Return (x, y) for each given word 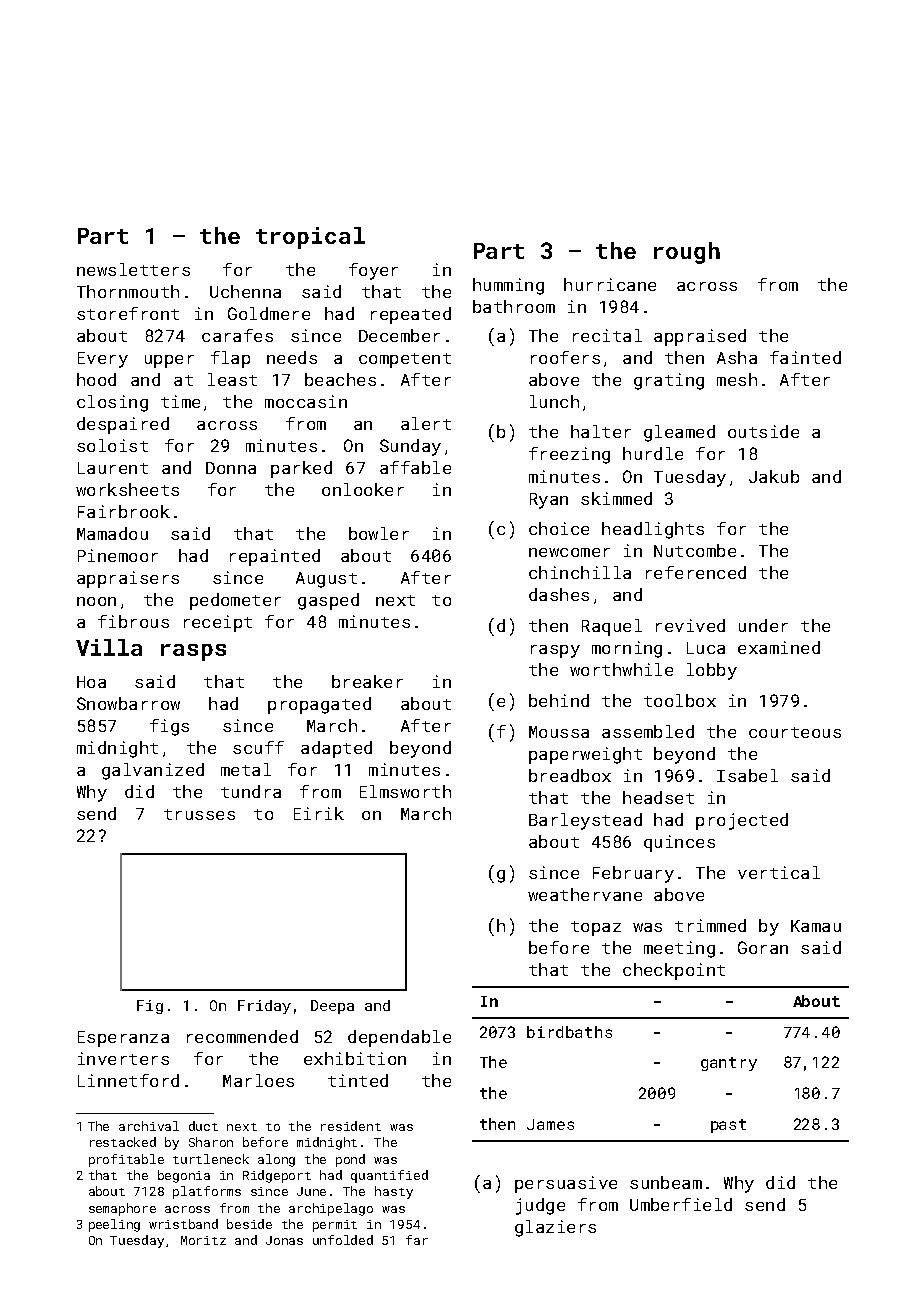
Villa (109, 647)
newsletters (133, 269)
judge (540, 1206)
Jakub (774, 476)
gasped (328, 601)
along (276, 1160)
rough (687, 253)
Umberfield (681, 1204)
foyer (373, 271)
